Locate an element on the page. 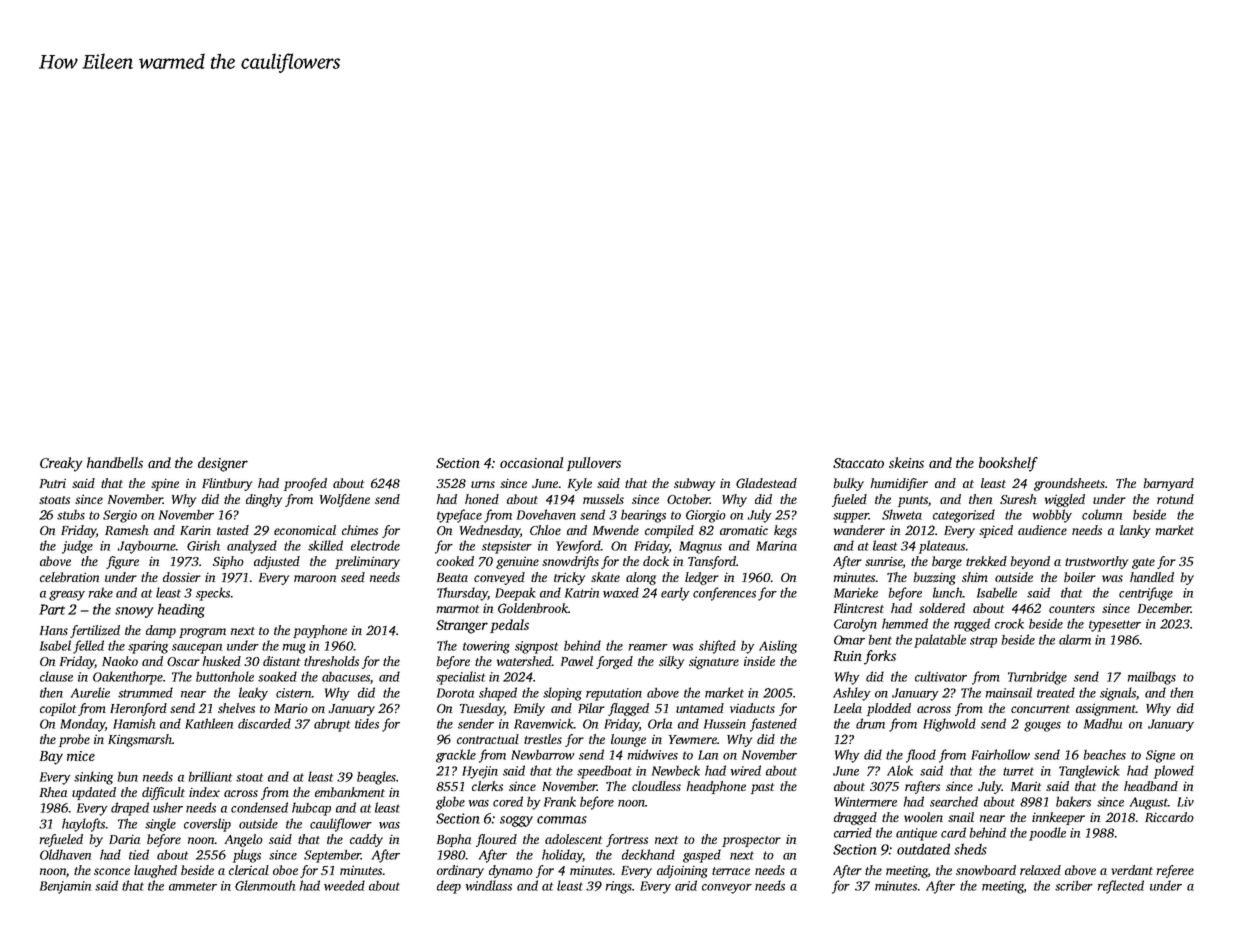 This image has width=1233, height=952. Staccato is located at coordinates (858, 463).
